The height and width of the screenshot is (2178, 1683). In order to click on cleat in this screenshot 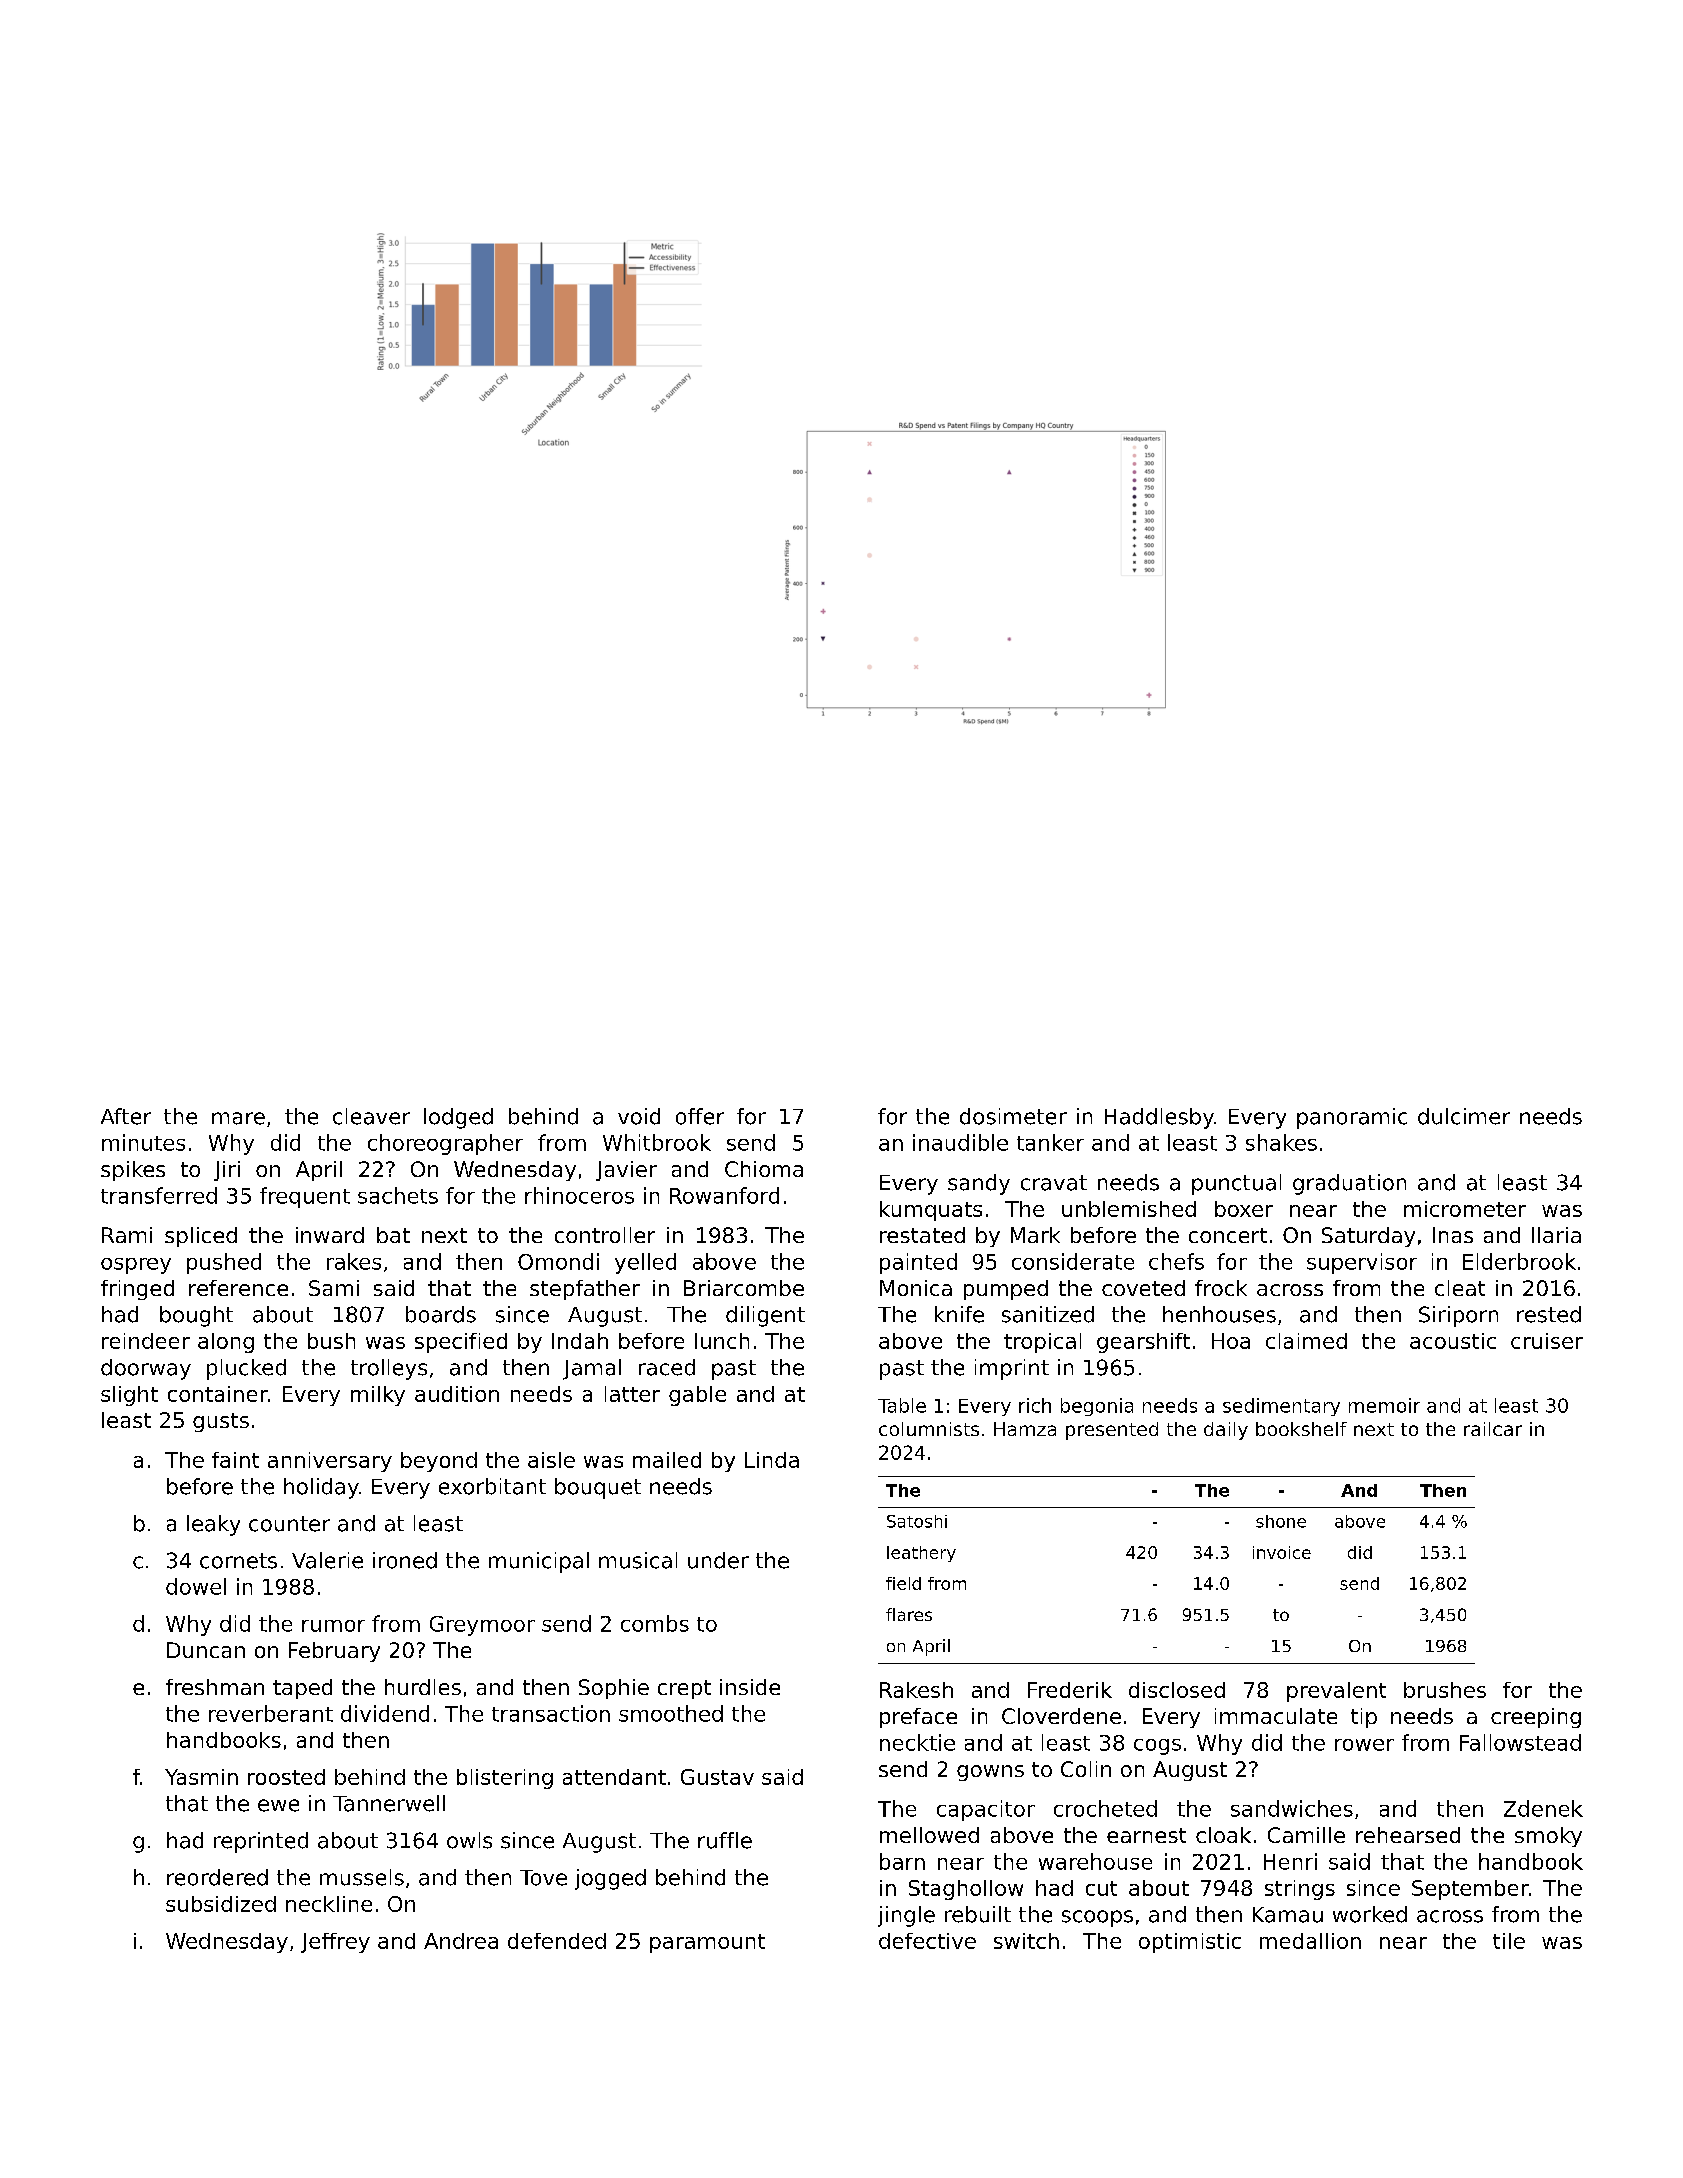, I will do `click(1460, 1288)`.
